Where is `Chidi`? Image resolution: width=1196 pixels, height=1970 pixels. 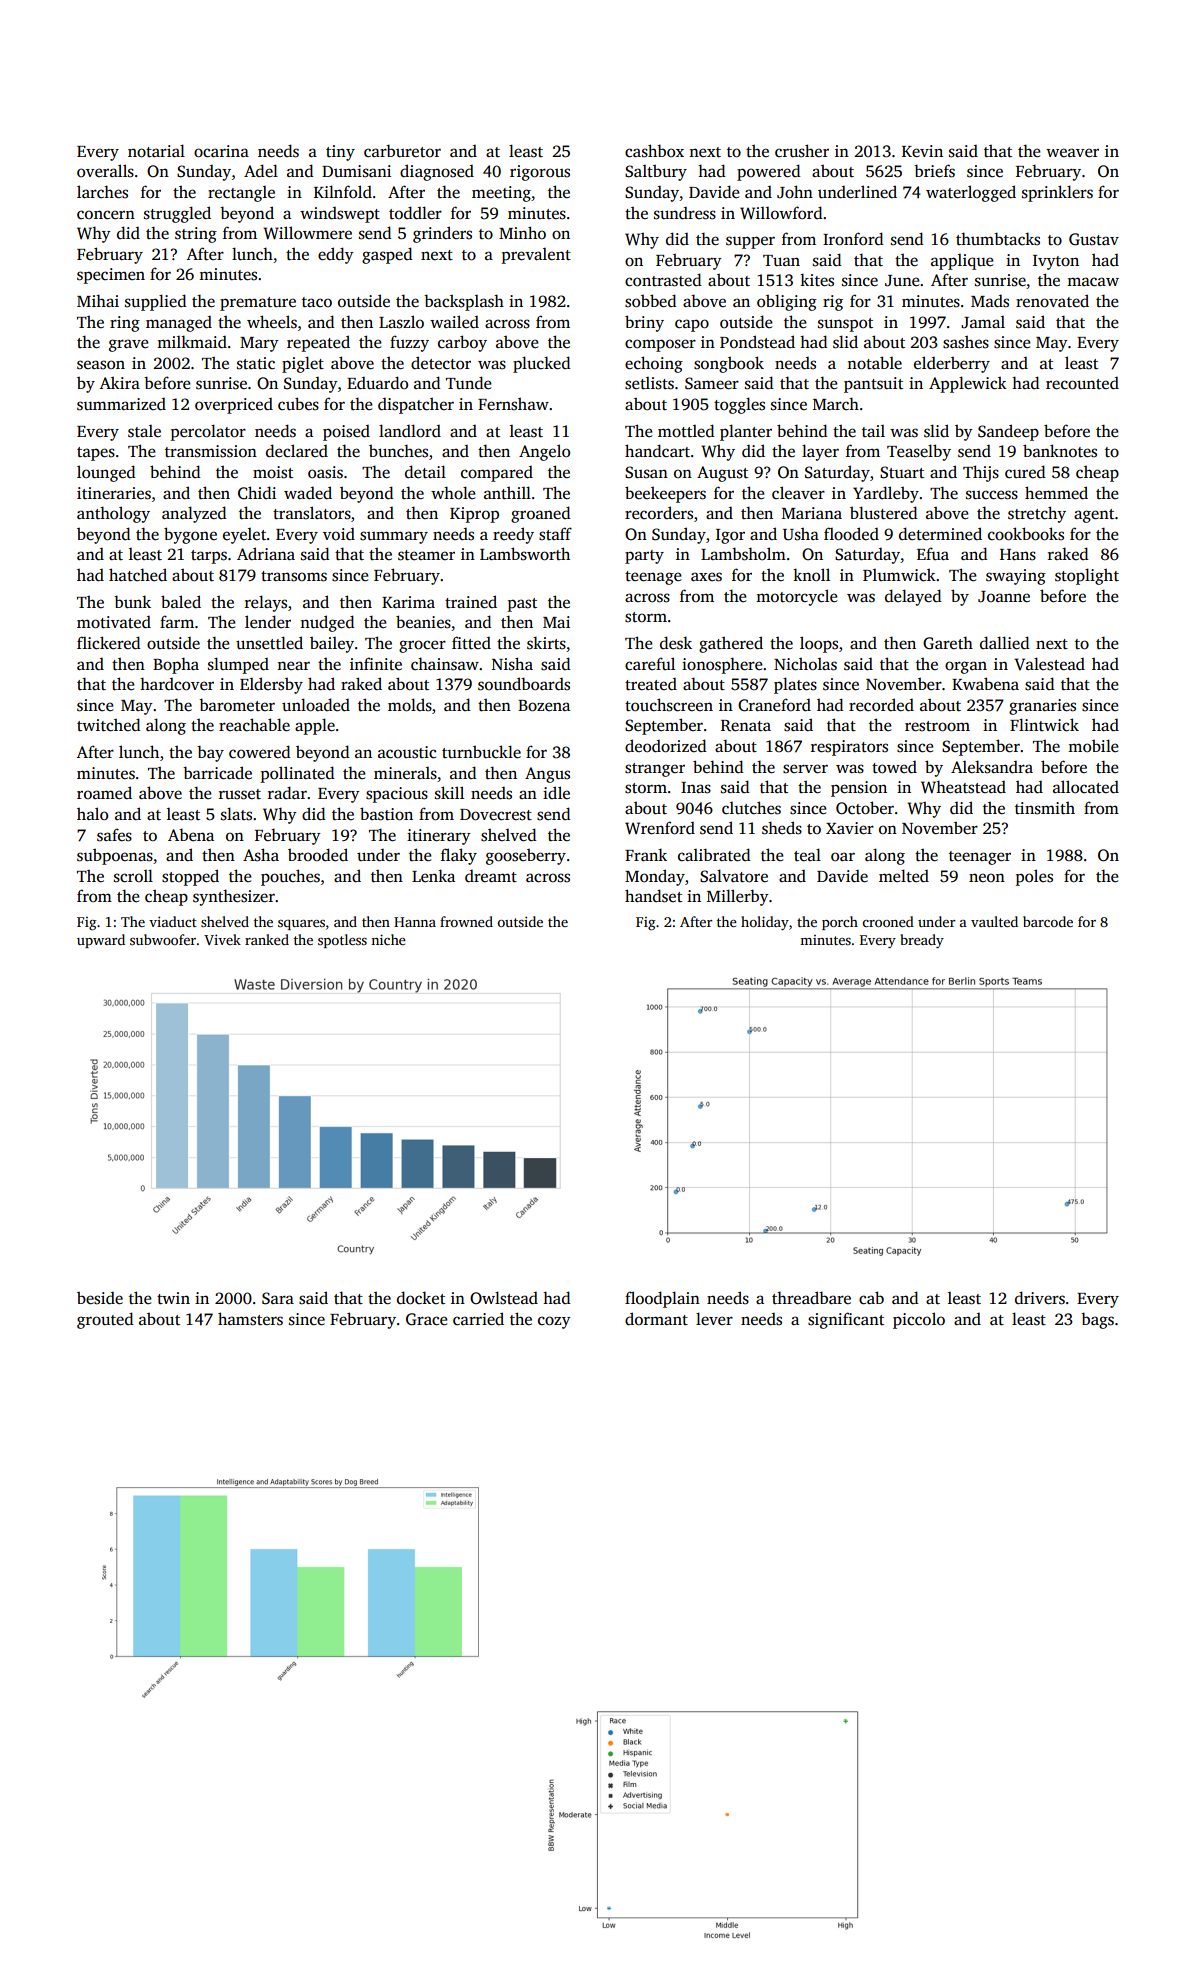
Chidi is located at coordinates (257, 493).
